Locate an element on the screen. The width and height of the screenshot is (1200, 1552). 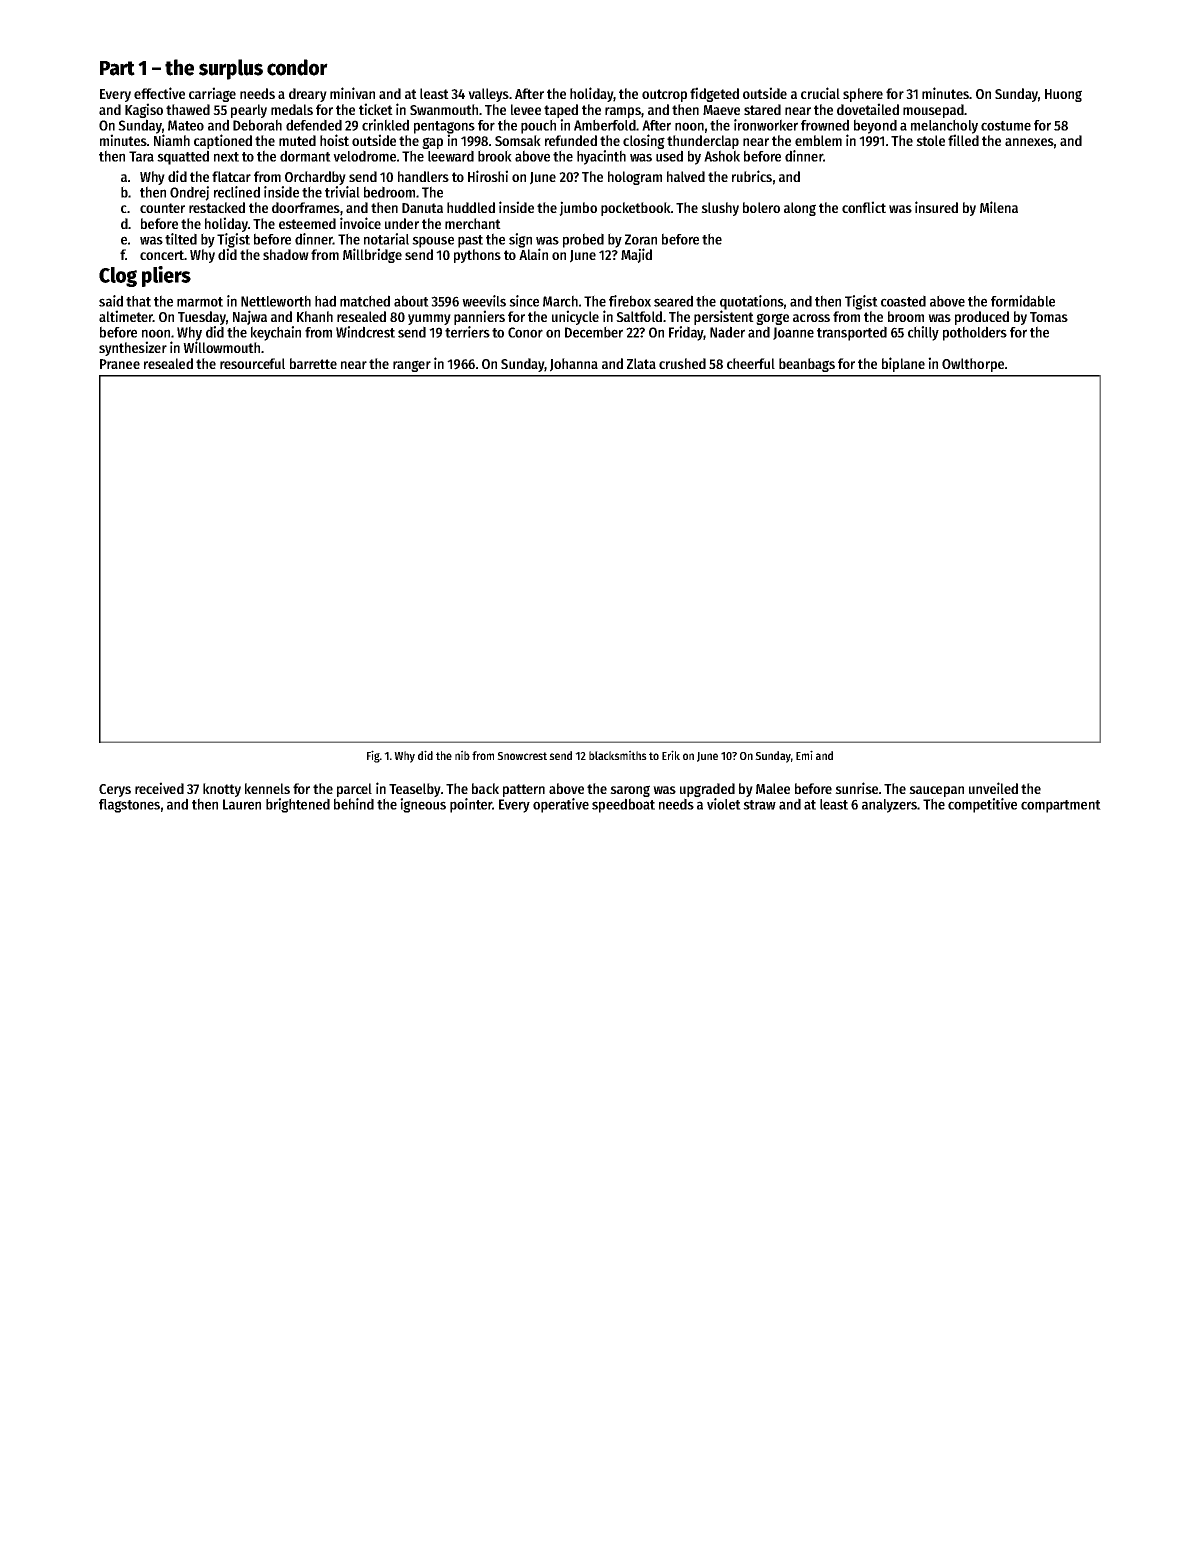
Johanna is located at coordinates (574, 365).
